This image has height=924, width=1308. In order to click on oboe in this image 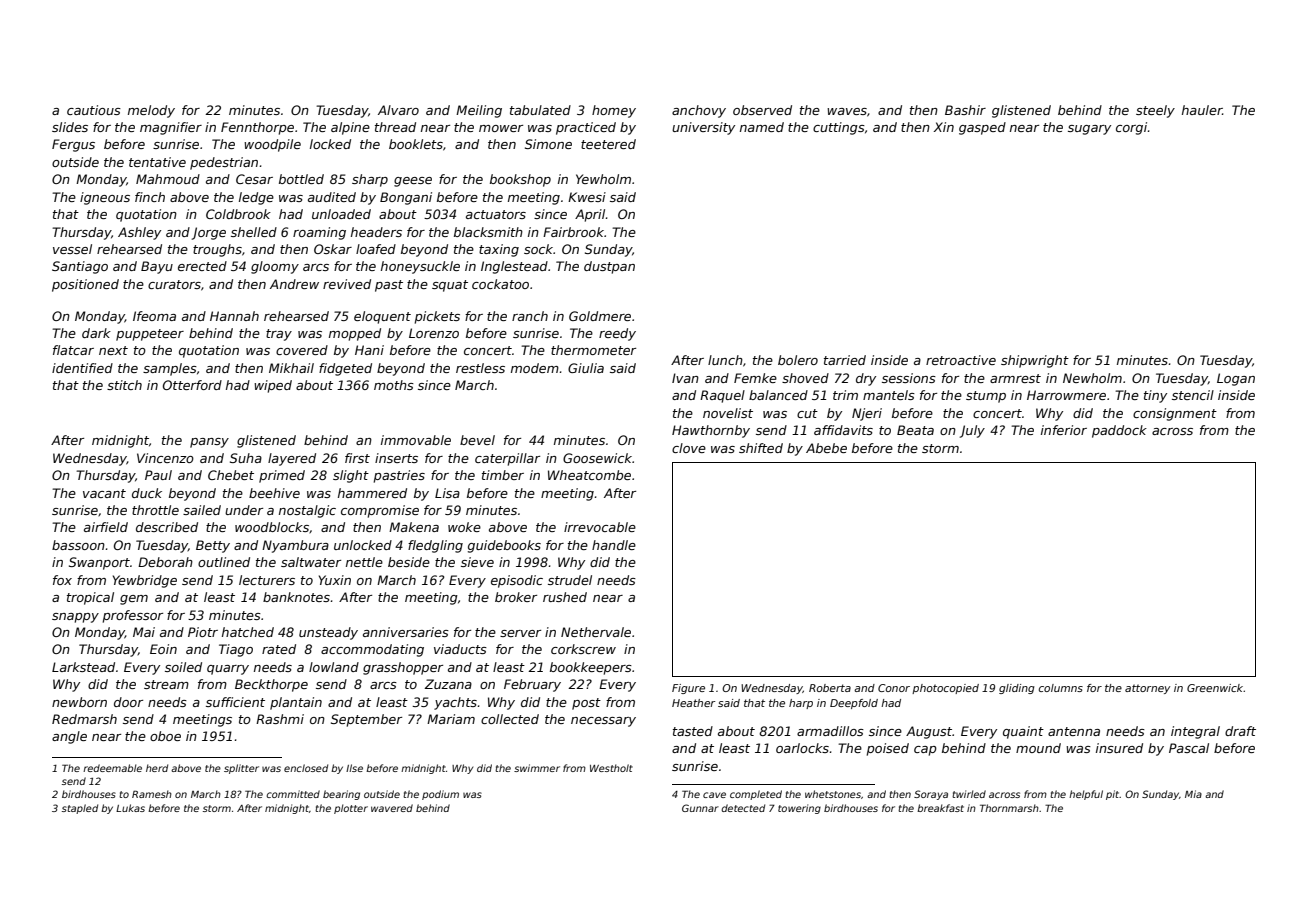, I will do `click(165, 736)`.
